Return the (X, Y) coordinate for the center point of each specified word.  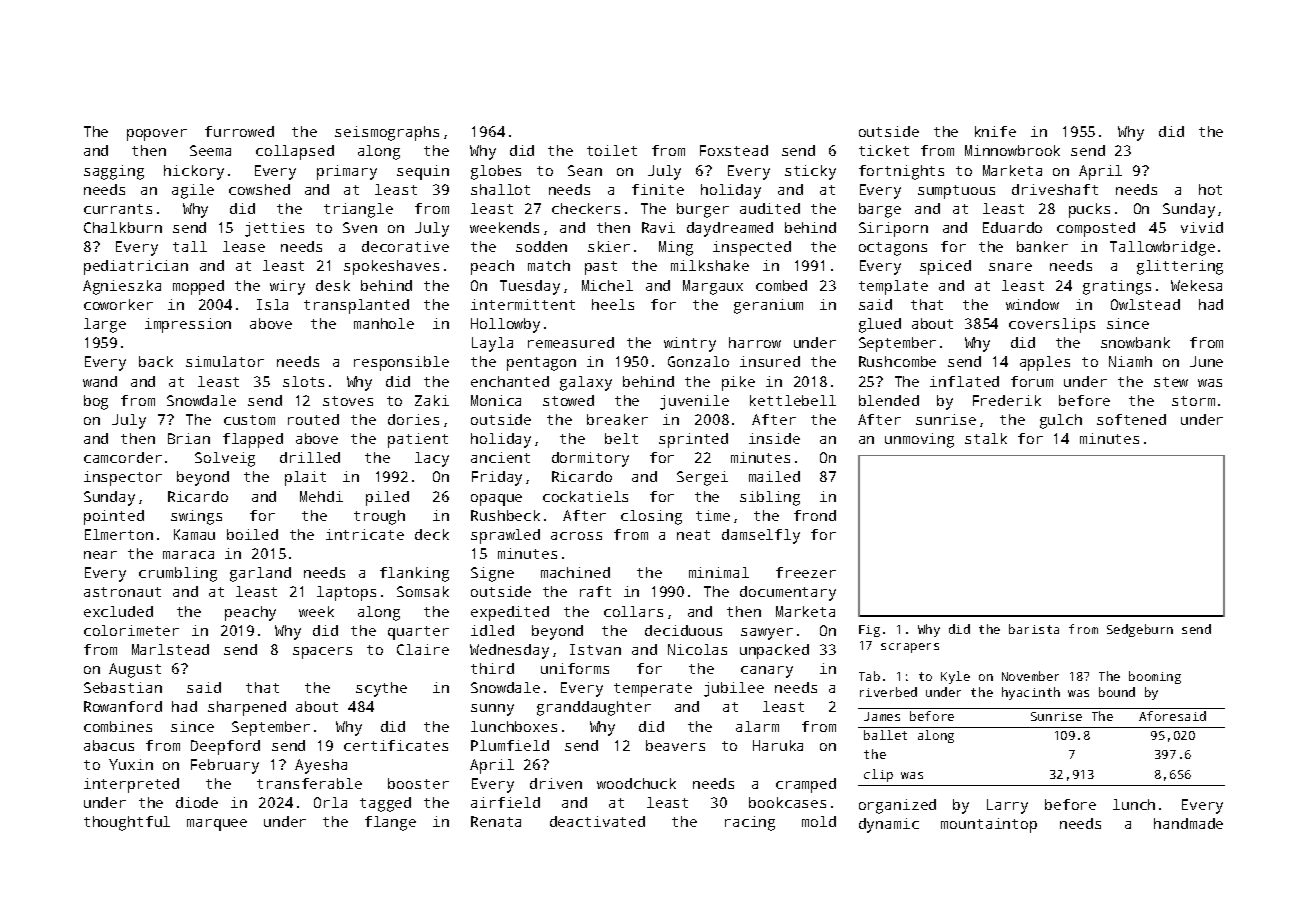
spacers (322, 653)
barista (1034, 629)
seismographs (387, 133)
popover (157, 135)
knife (995, 131)
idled (492, 630)
